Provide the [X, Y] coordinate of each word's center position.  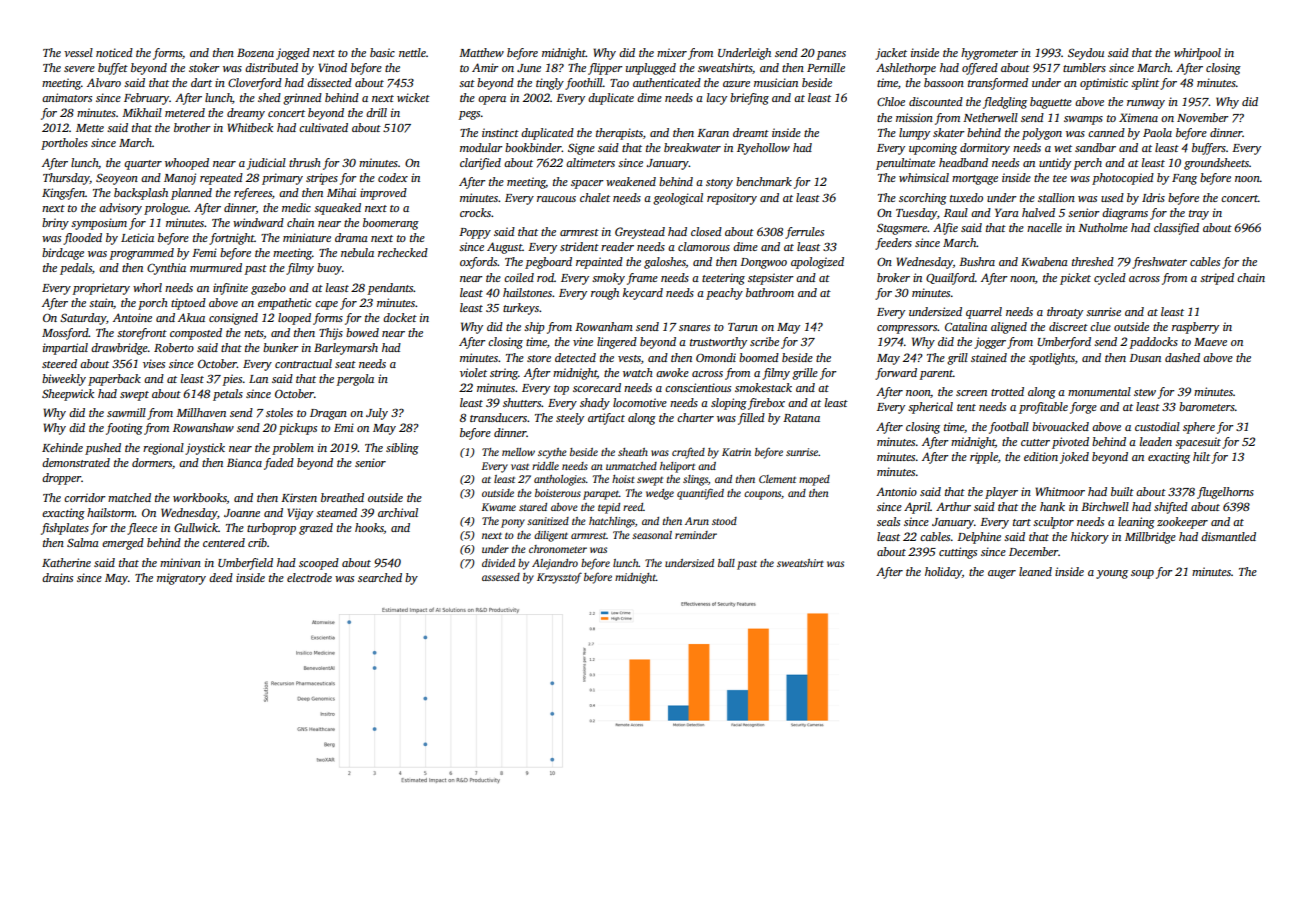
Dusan [1145, 358]
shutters [522, 402]
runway [1146, 104]
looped [294, 319]
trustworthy [718, 343]
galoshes [665, 263]
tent [966, 407]
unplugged [651, 69]
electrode [309, 577]
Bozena [255, 52]
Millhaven [201, 412]
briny [55, 224]
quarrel [984, 313]
